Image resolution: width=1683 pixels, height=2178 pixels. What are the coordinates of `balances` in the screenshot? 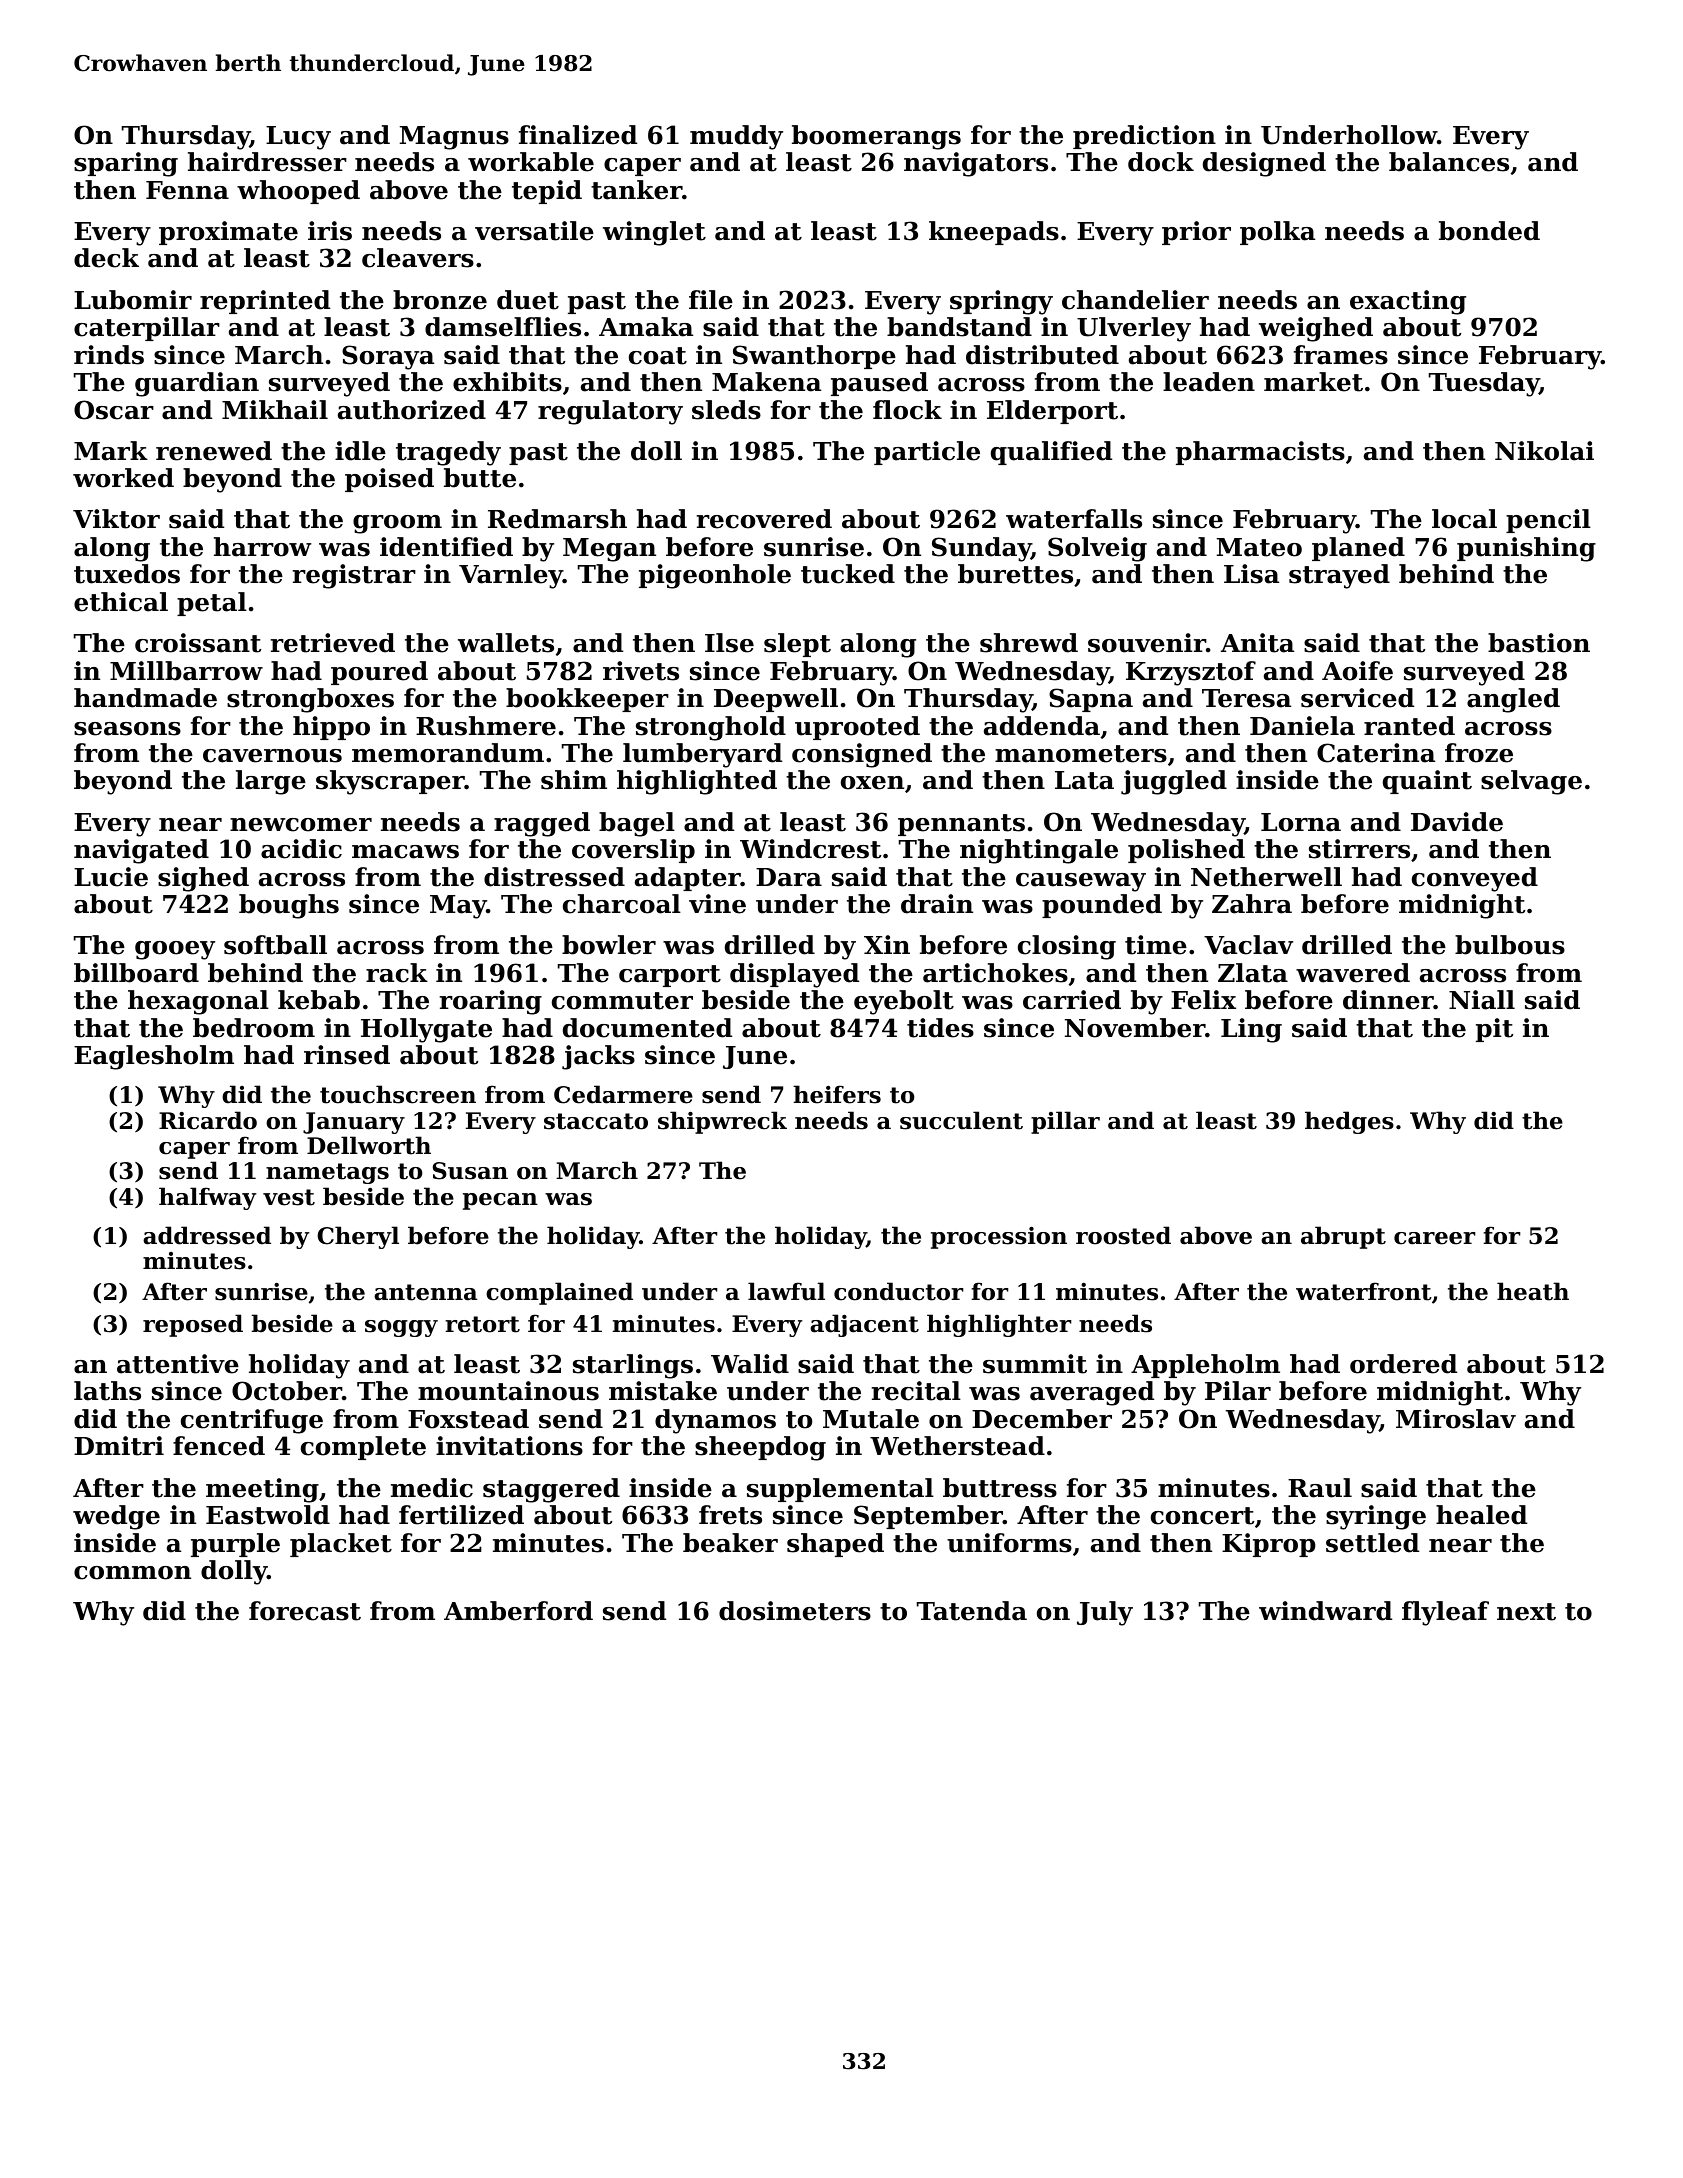 It's located at (1449, 162).
